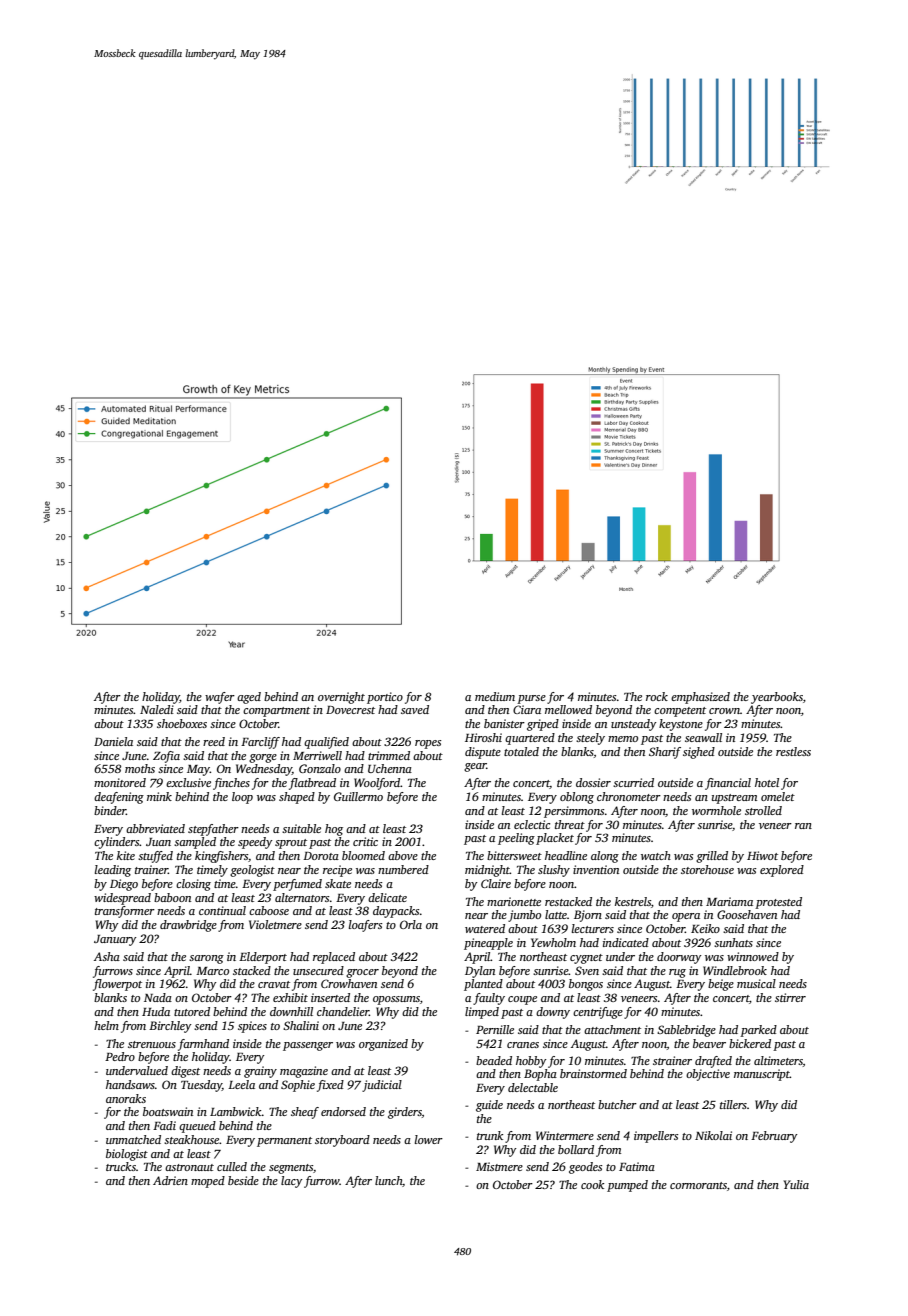 This image has width=908, height=1316. Describe the element at coordinates (125, 912) in the image. I see `transformer` at that location.
